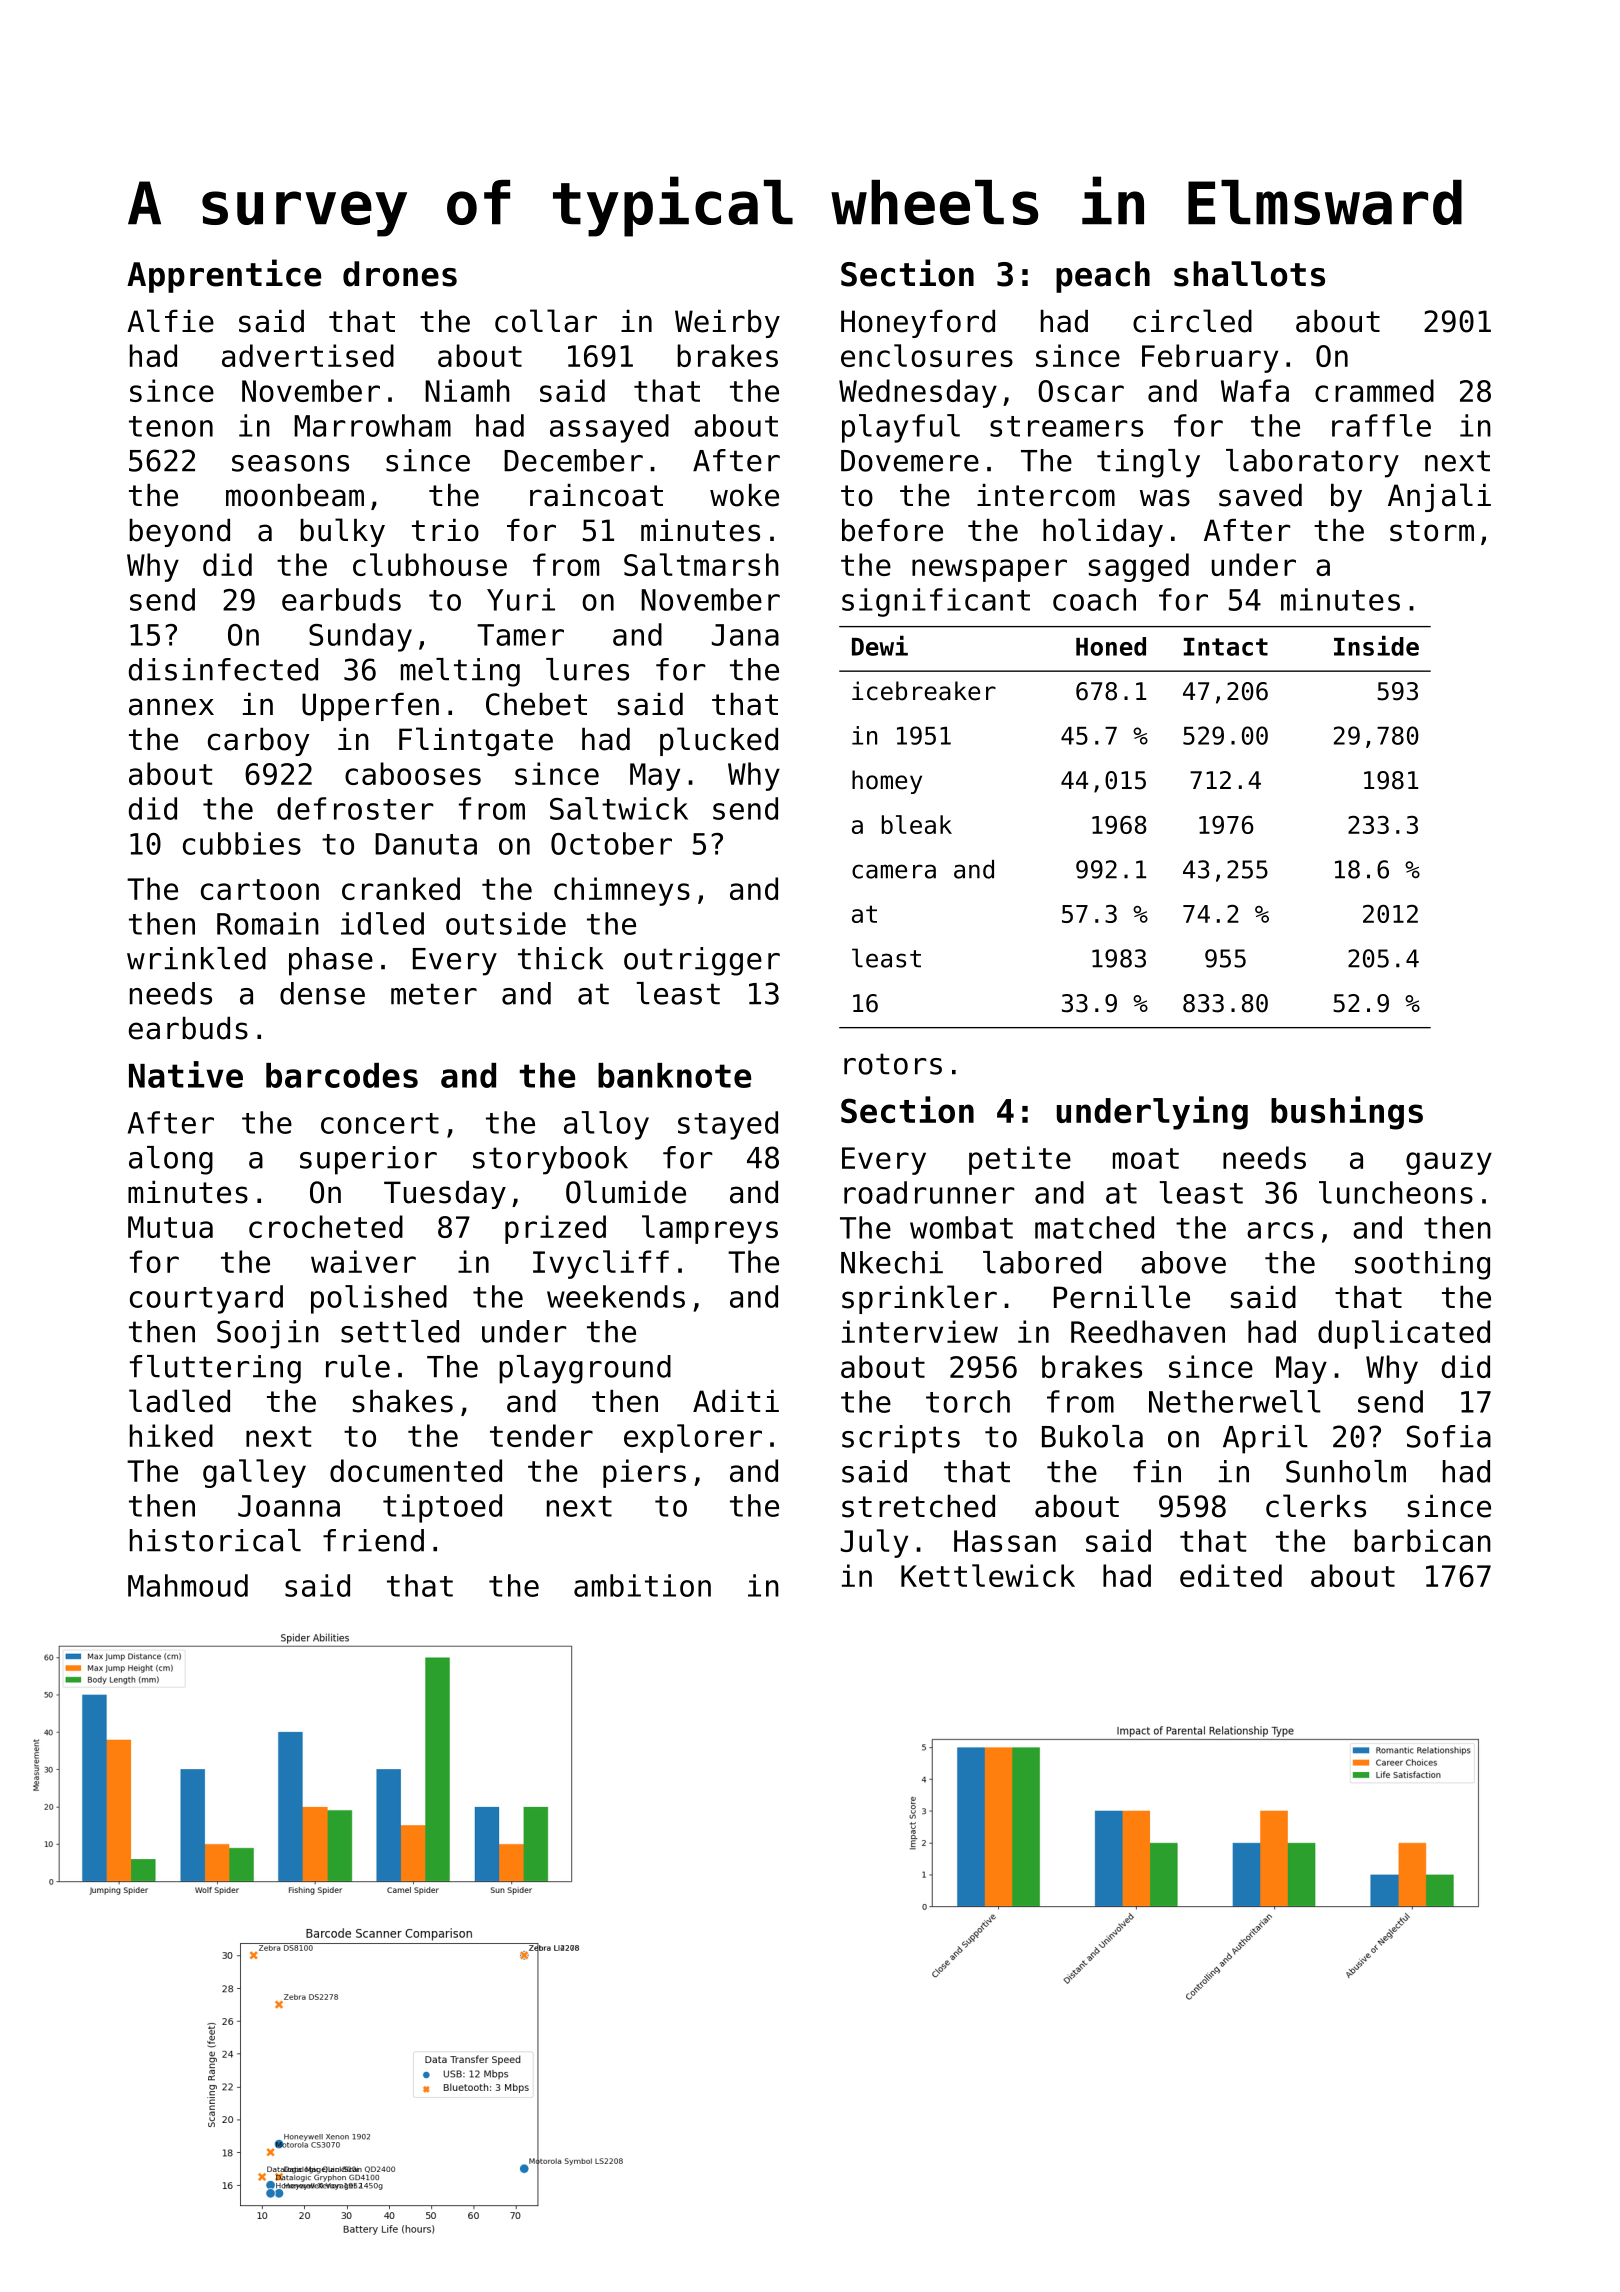  What do you see at coordinates (1422, 1540) in the document?
I see `barbican` at bounding box center [1422, 1540].
